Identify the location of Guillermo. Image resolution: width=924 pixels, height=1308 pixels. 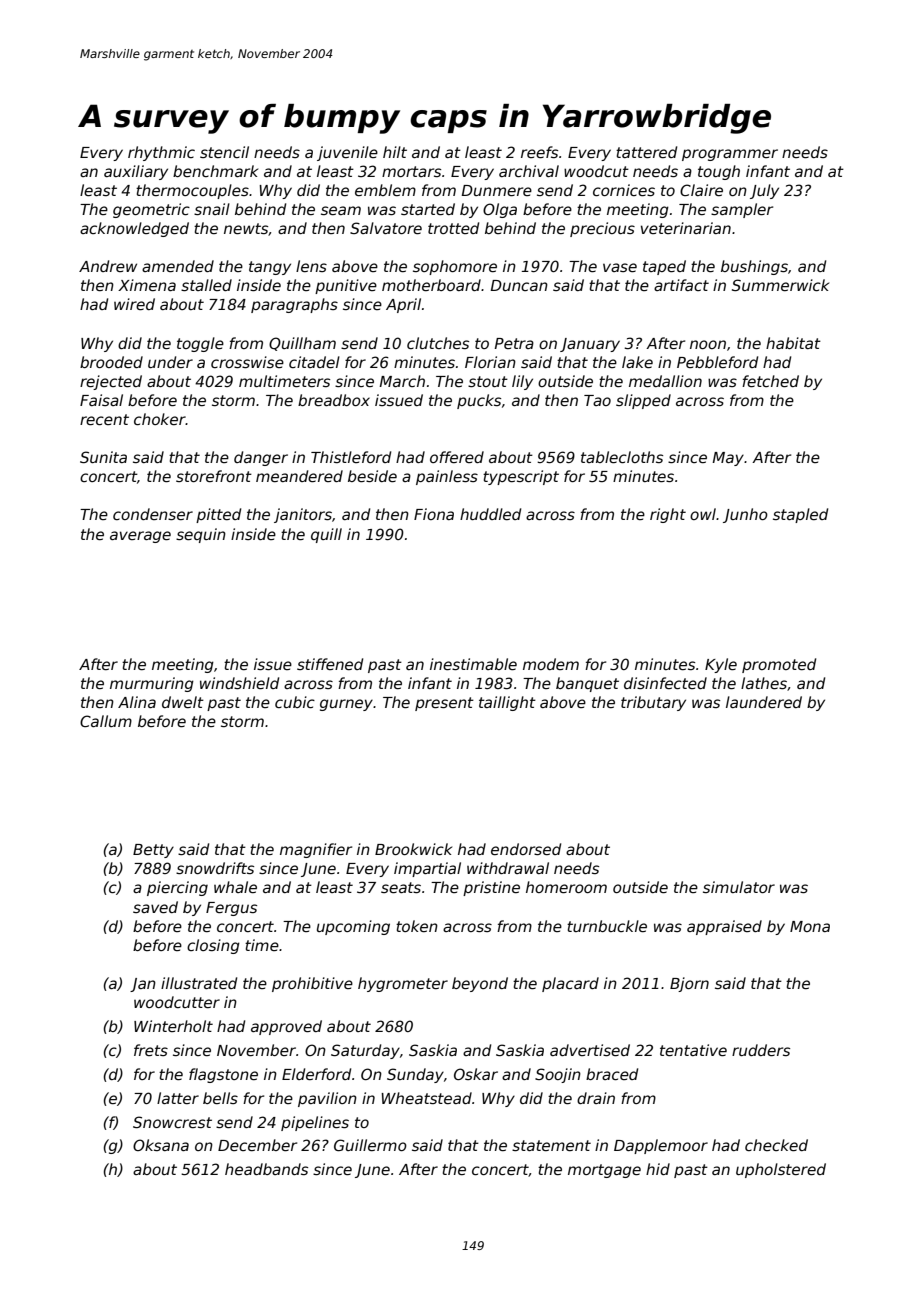
(370, 1145).
